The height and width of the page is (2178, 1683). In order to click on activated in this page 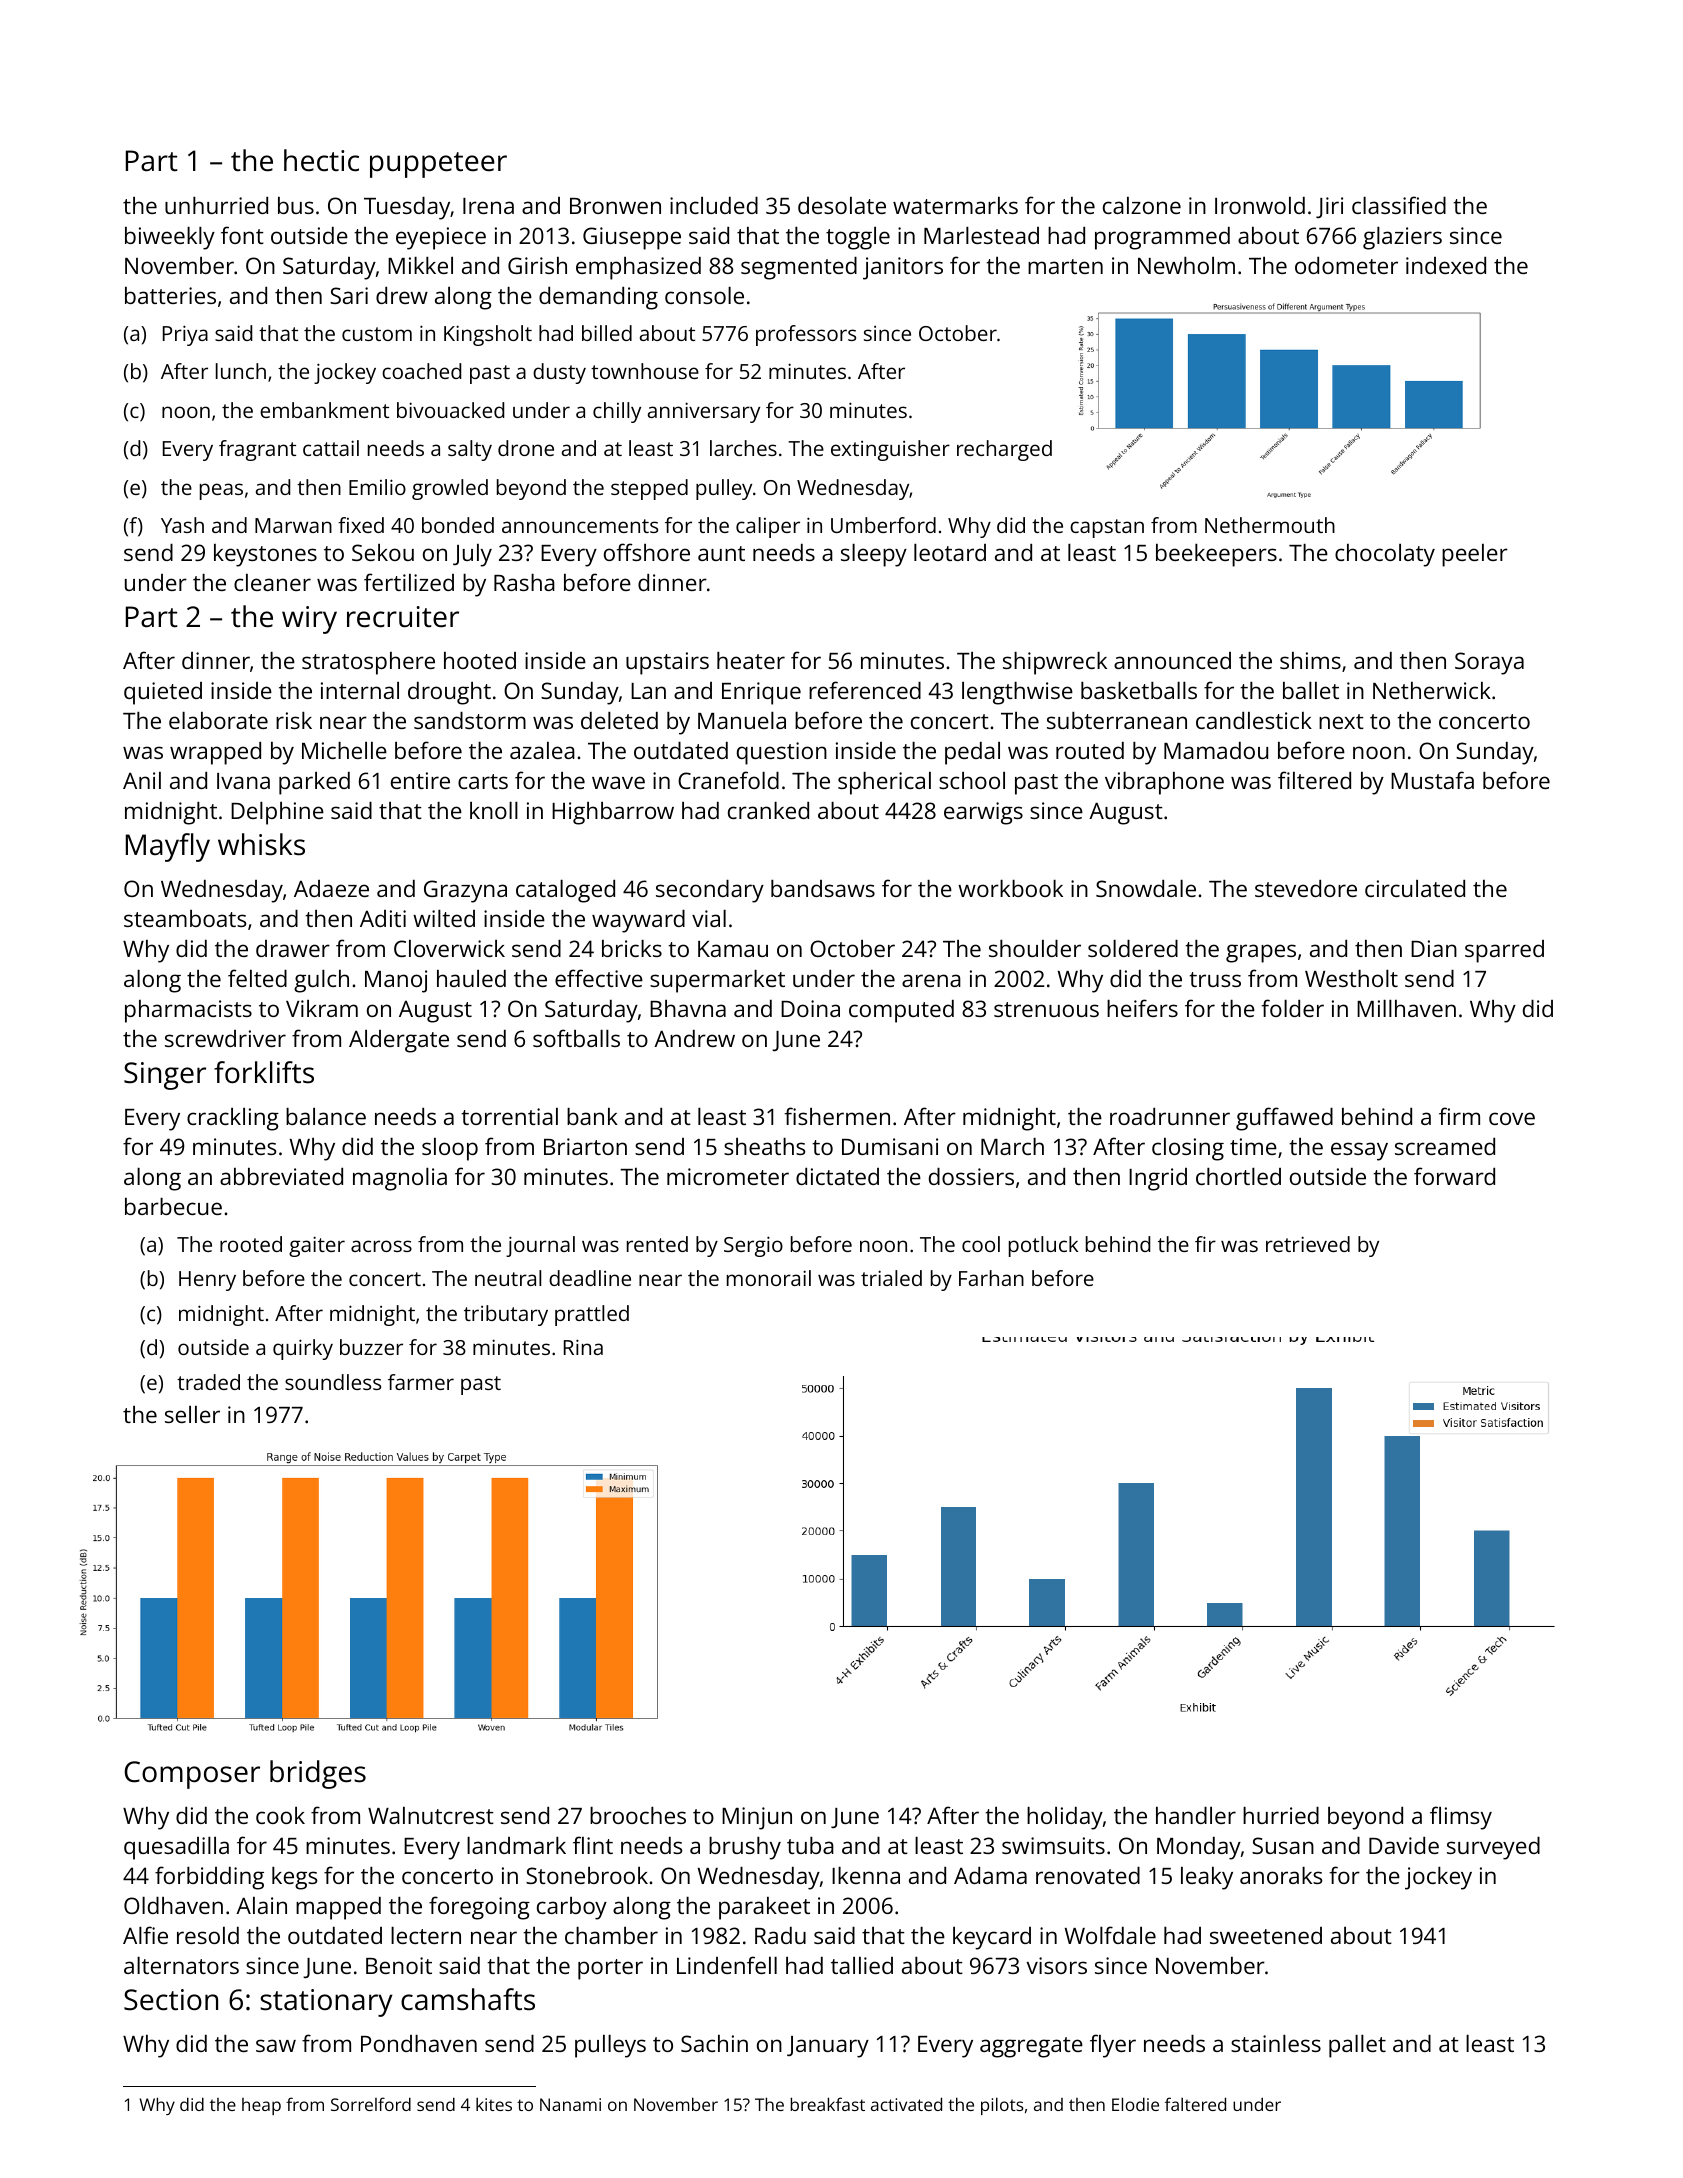, I will do `click(906, 2104)`.
